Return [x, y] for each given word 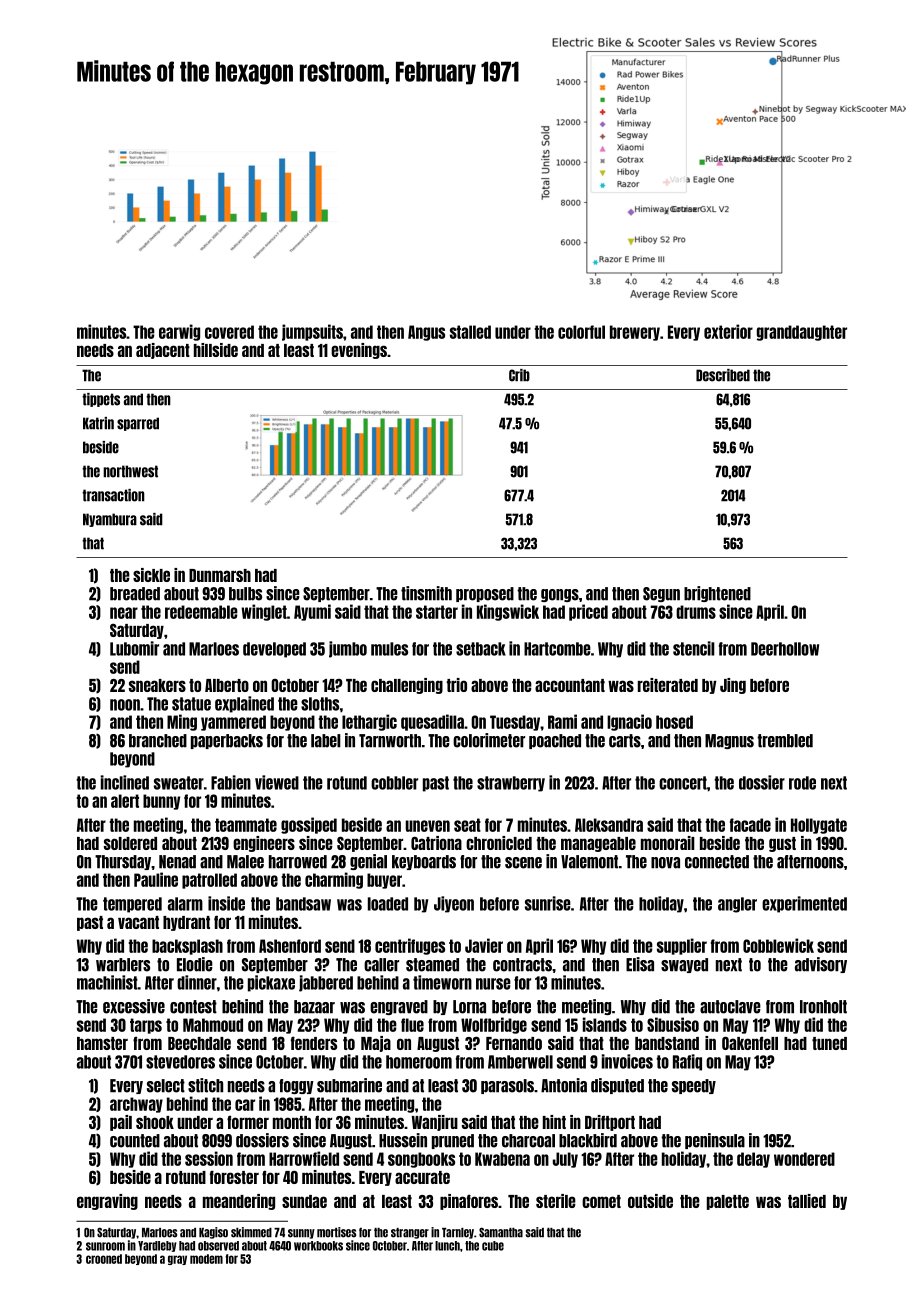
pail [121, 1123]
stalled [470, 332]
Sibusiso [673, 1024]
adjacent [163, 351]
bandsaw [303, 904]
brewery [635, 333]
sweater [179, 783]
